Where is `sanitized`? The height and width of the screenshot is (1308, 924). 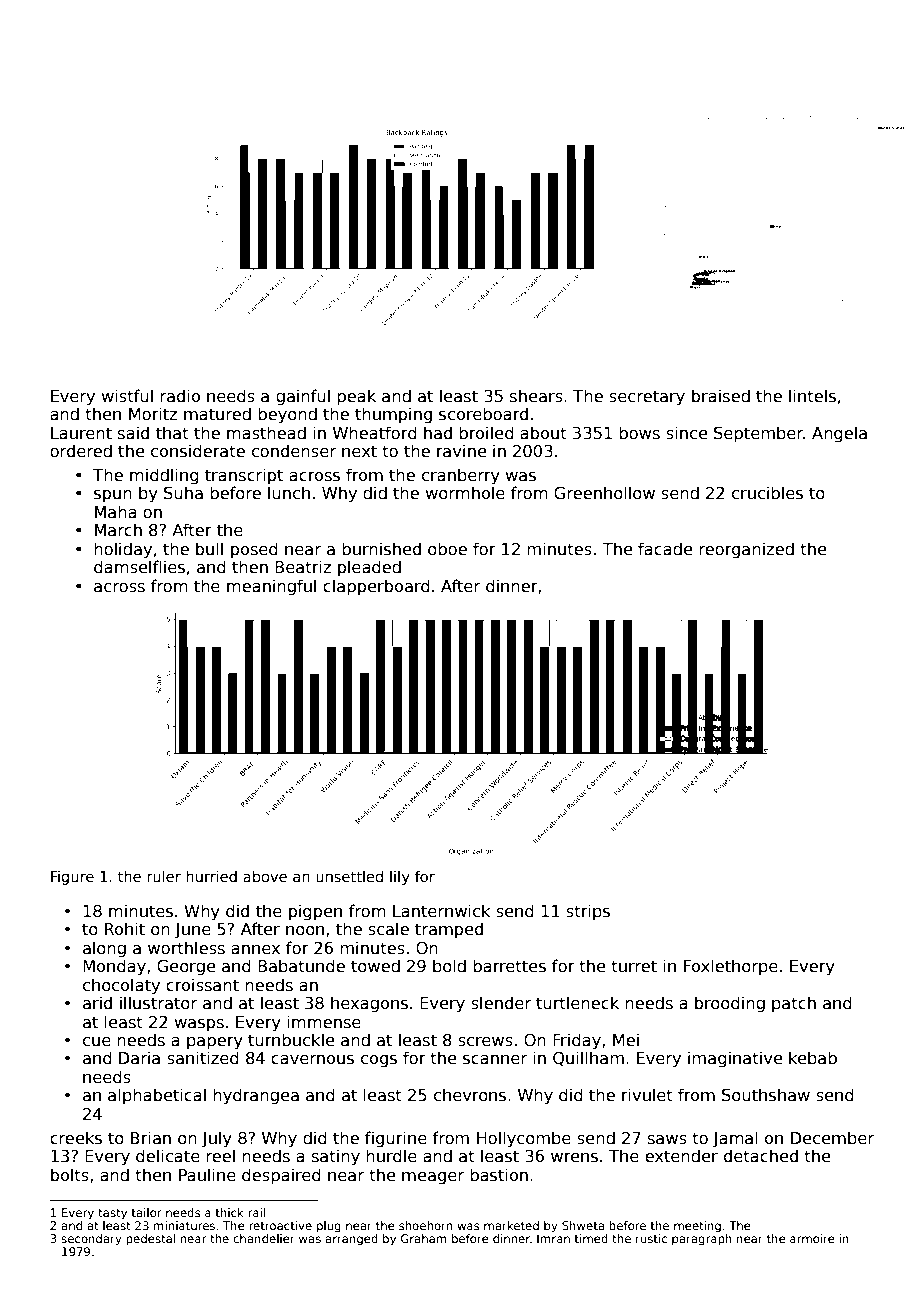
sanitized is located at coordinates (203, 1058).
